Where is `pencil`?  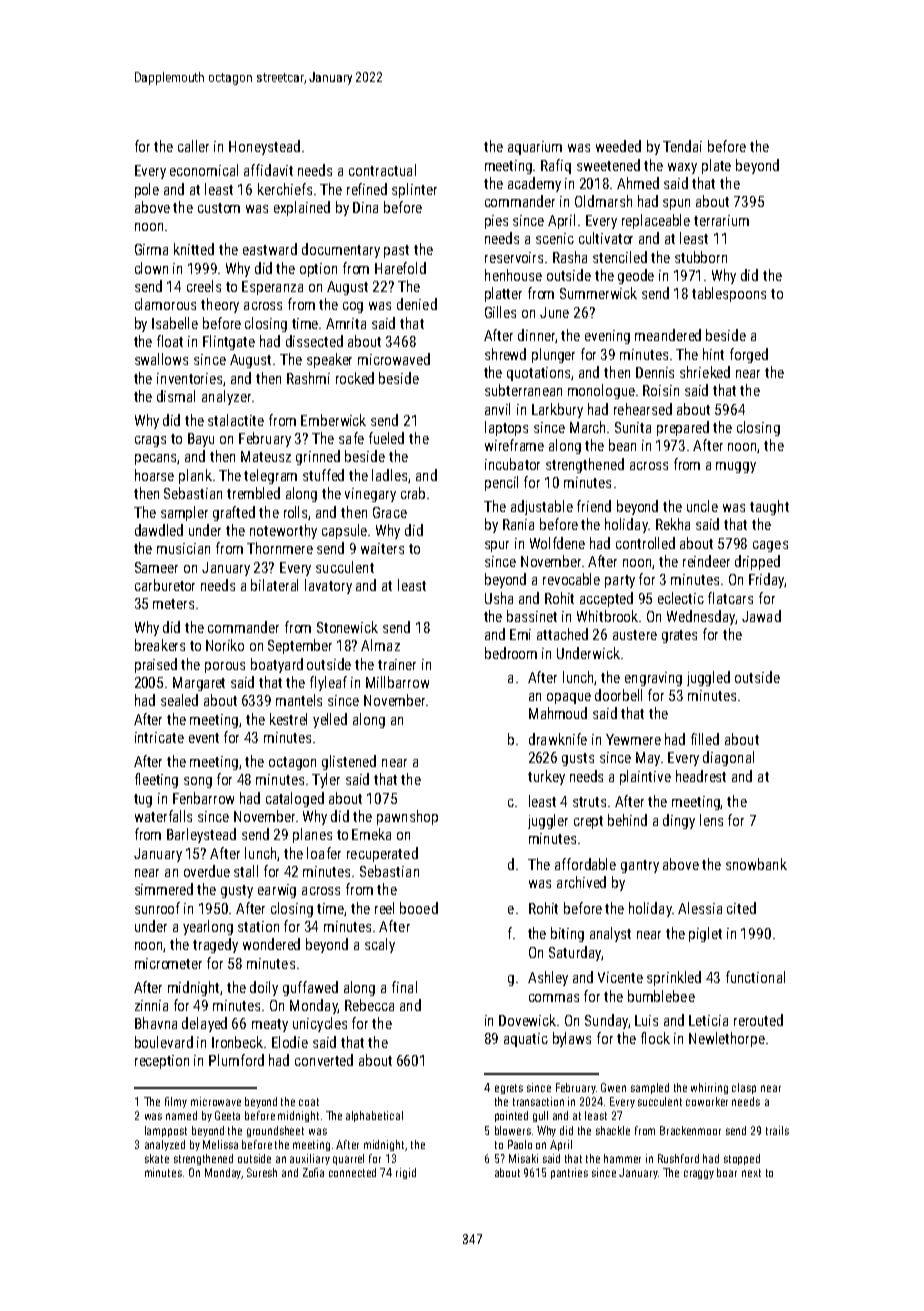
pencil is located at coordinates (501, 483).
